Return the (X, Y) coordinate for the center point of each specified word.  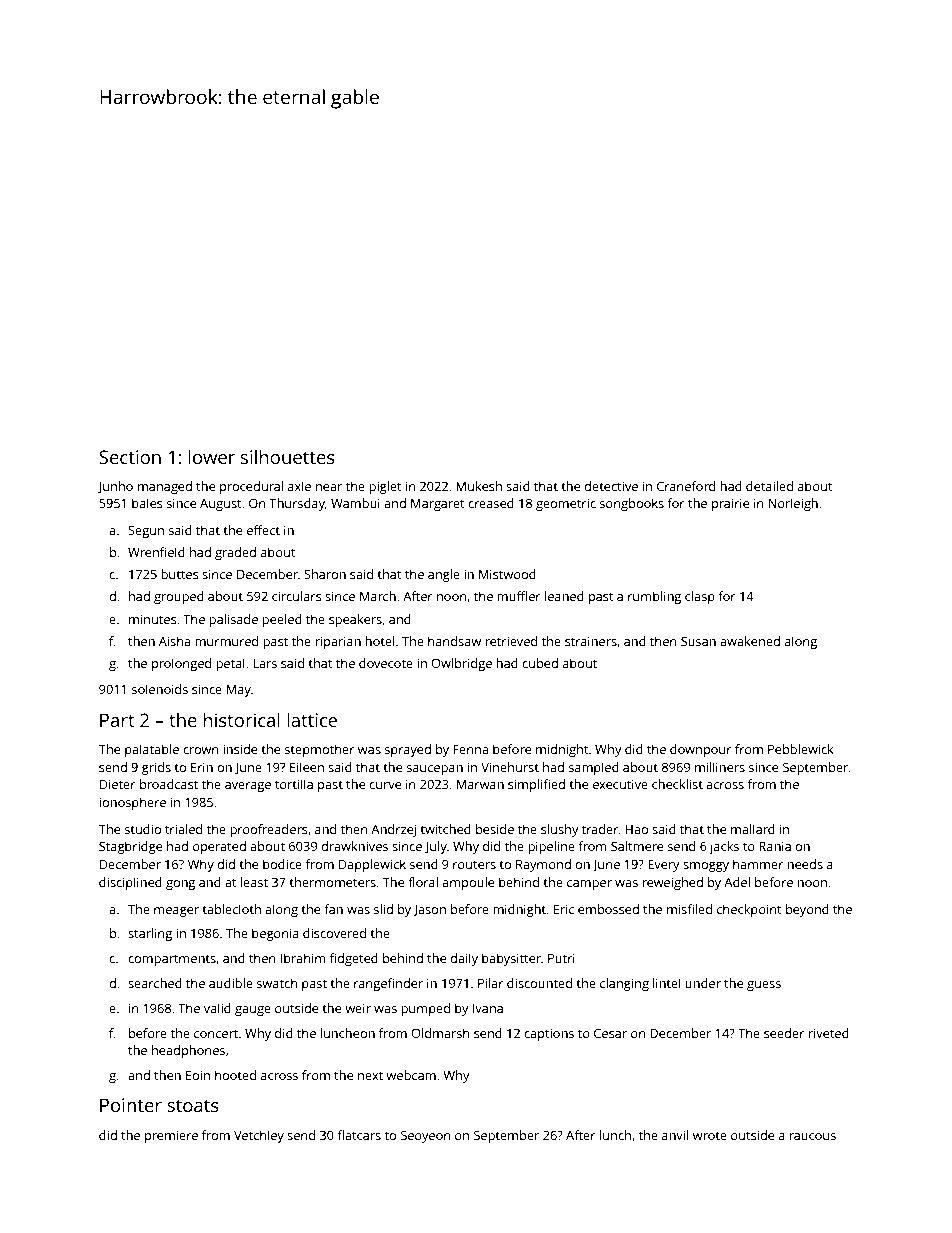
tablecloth (231, 909)
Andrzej (393, 830)
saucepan (435, 770)
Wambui (355, 503)
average (248, 787)
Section (130, 457)
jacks (724, 847)
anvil (675, 1135)
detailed (769, 486)
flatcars (359, 1135)
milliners (720, 767)
